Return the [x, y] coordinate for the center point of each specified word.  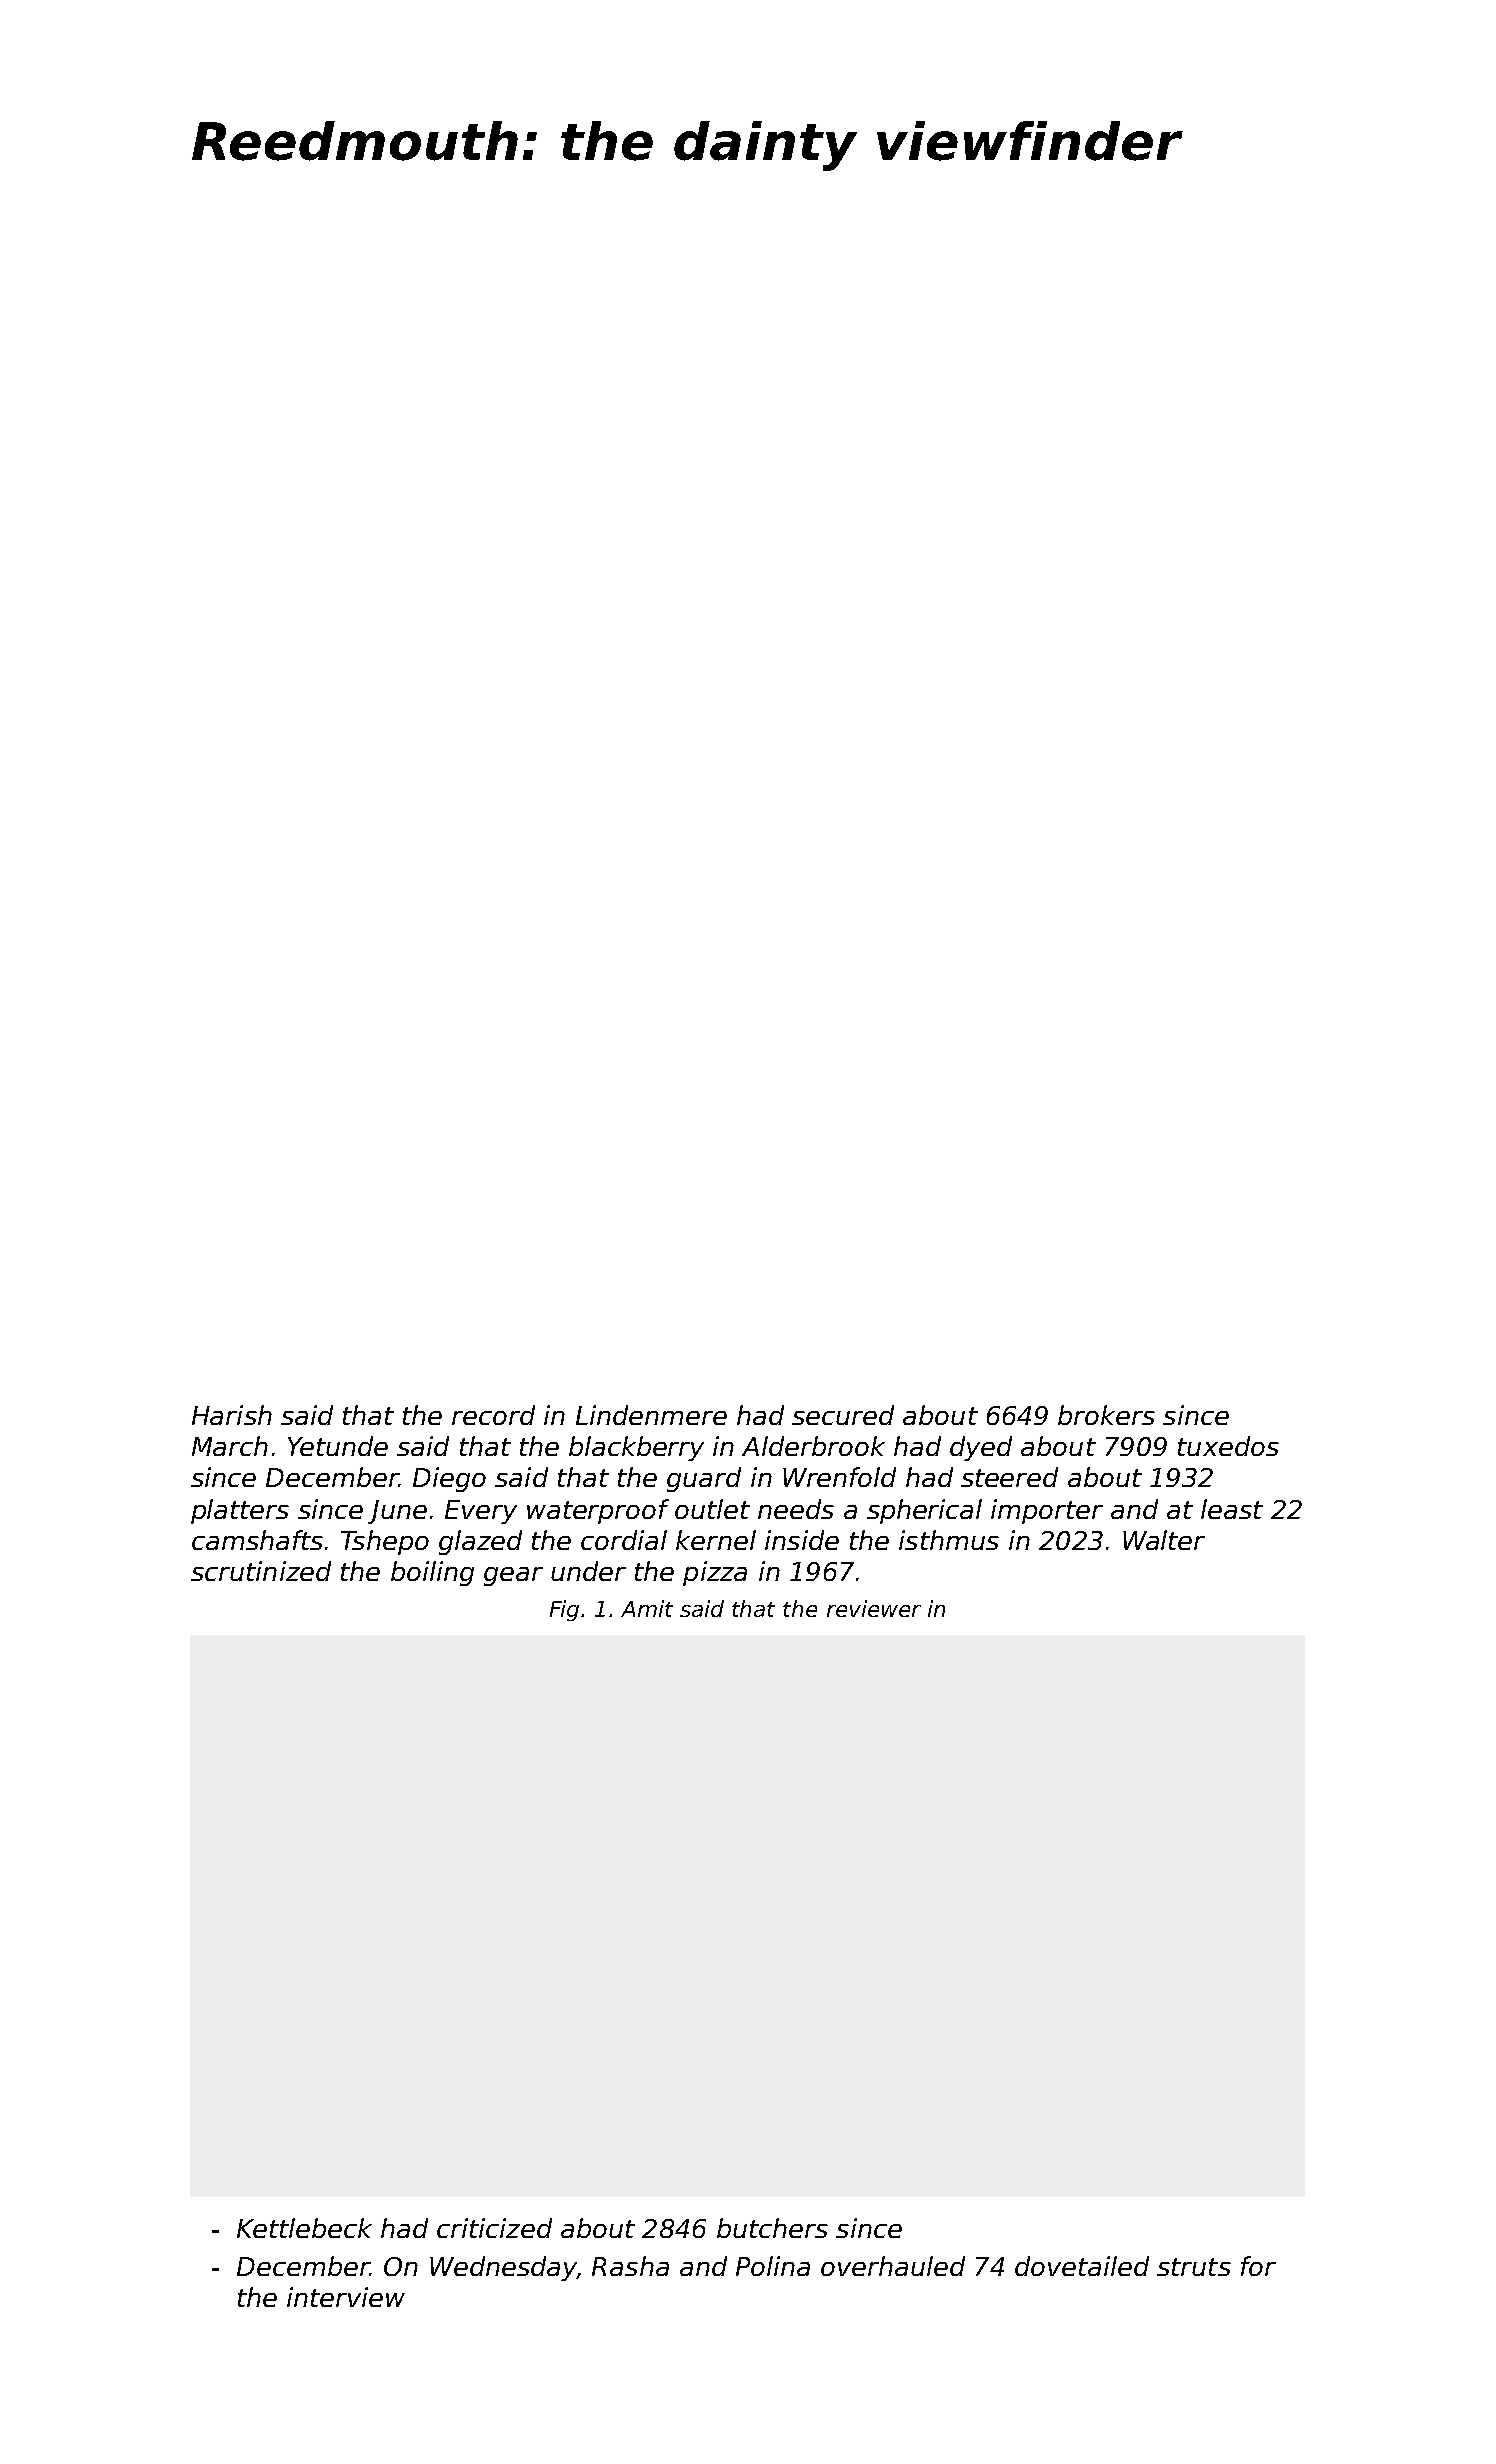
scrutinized [261, 1571]
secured [843, 1415]
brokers [1106, 1415]
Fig [564, 1610]
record [493, 1415]
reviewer [874, 1608]
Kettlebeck [304, 2228]
